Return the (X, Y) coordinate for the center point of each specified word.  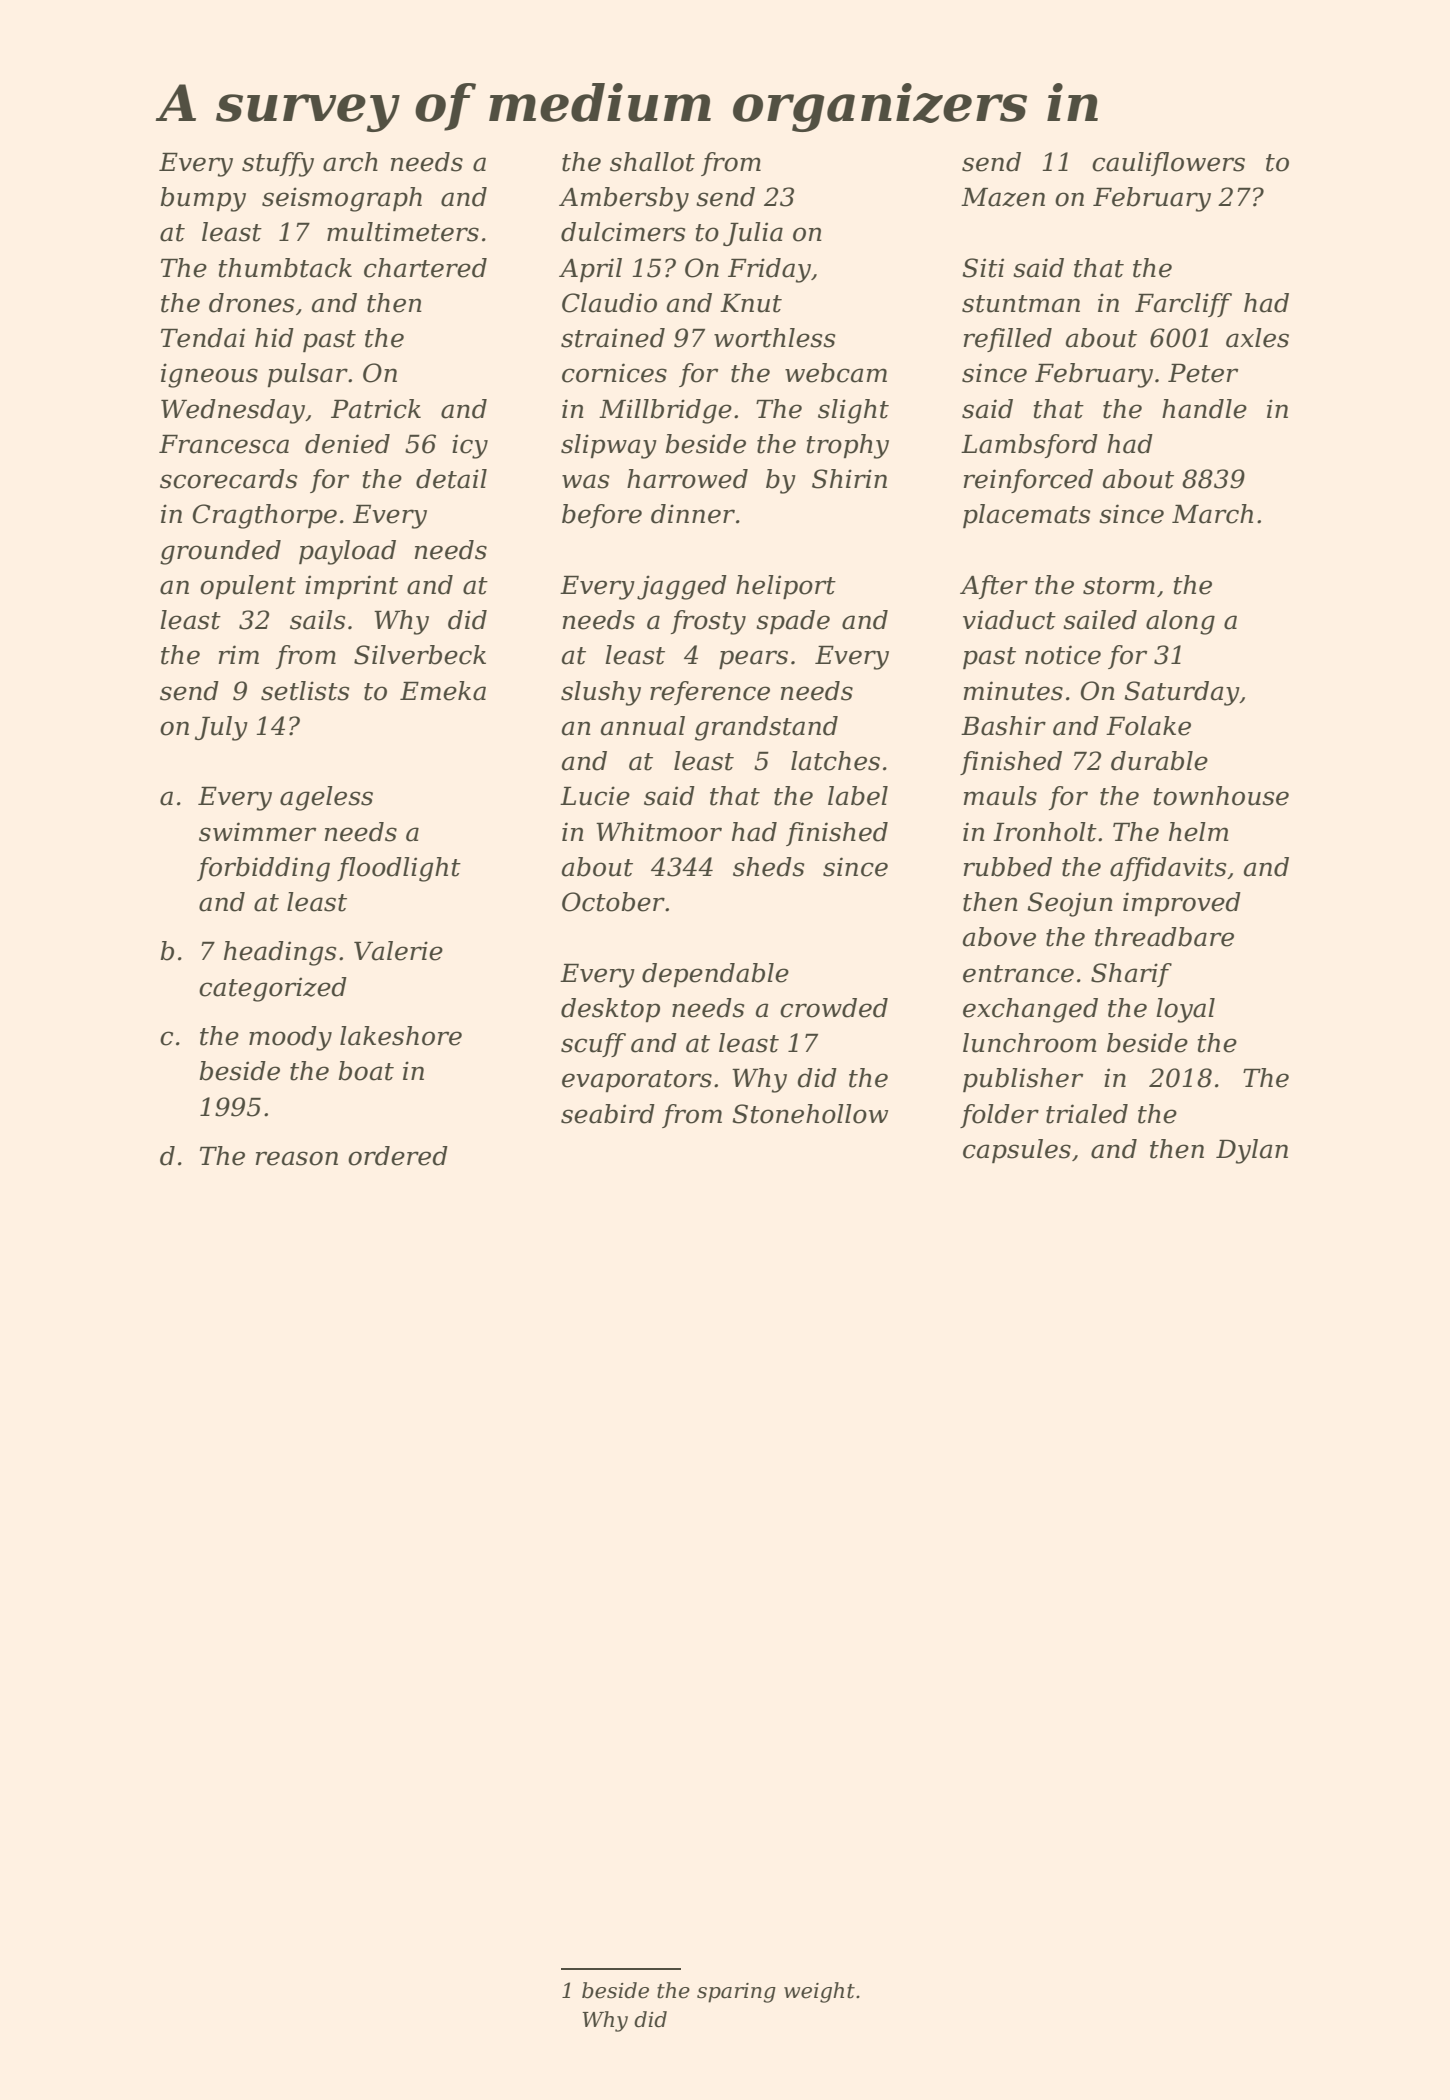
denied (347, 444)
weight (819, 1992)
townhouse (1221, 796)
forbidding (263, 869)
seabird (608, 1114)
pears (753, 659)
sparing (736, 1993)
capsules (1017, 1151)
